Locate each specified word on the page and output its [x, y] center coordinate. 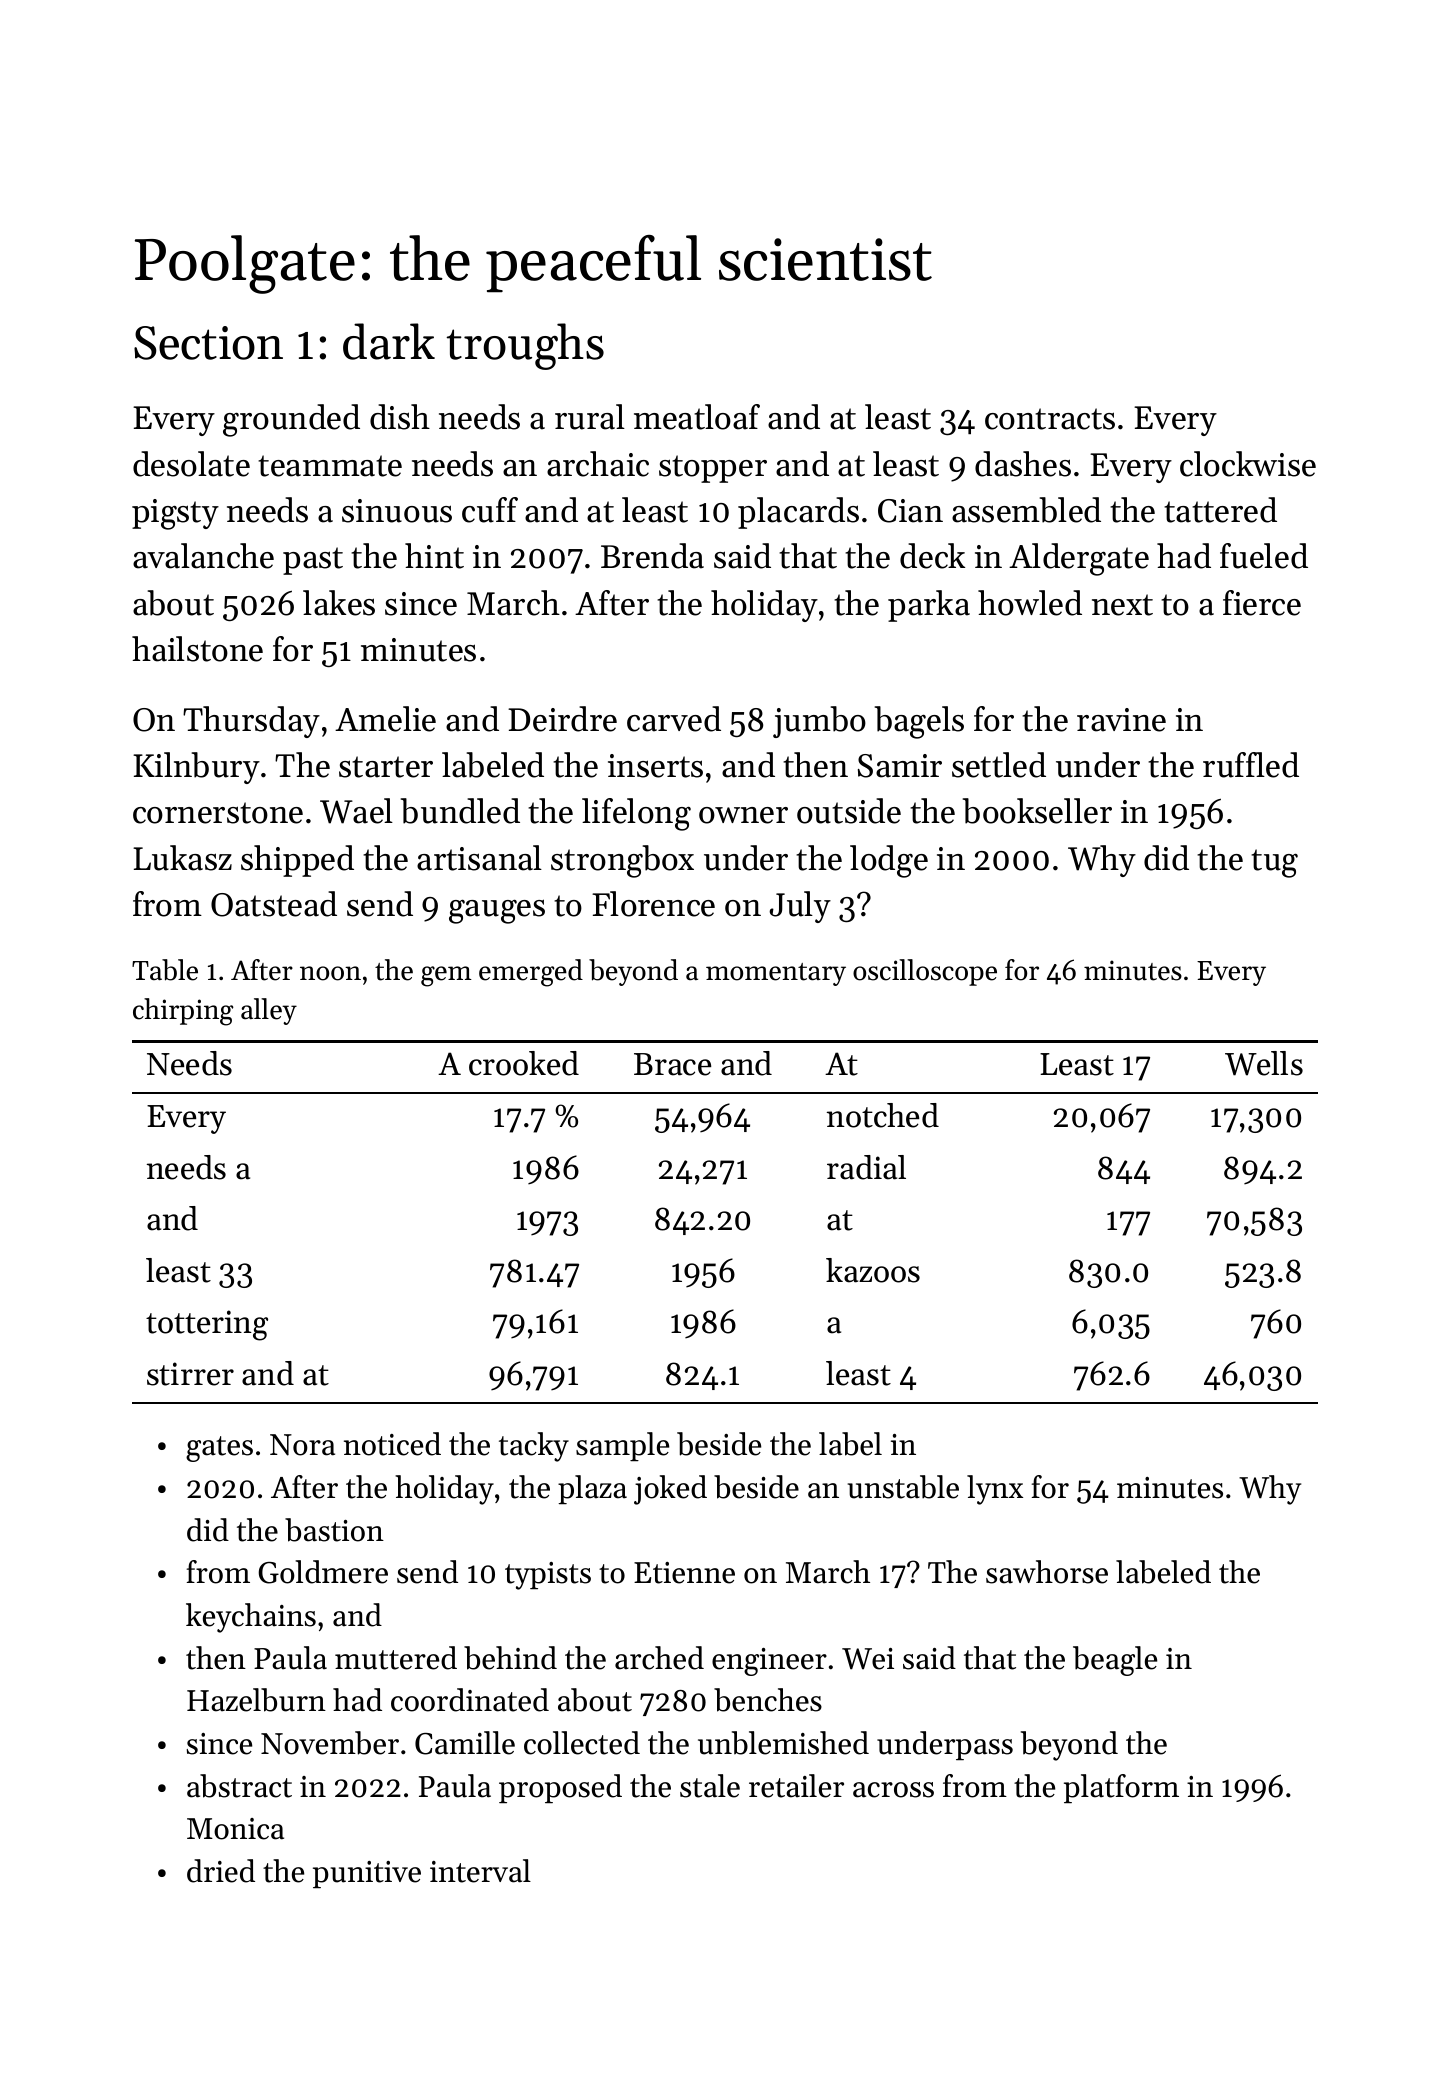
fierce [1262, 603]
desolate [191, 464]
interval [480, 1871]
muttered [396, 1658]
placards [798, 513]
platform [1121, 1788]
